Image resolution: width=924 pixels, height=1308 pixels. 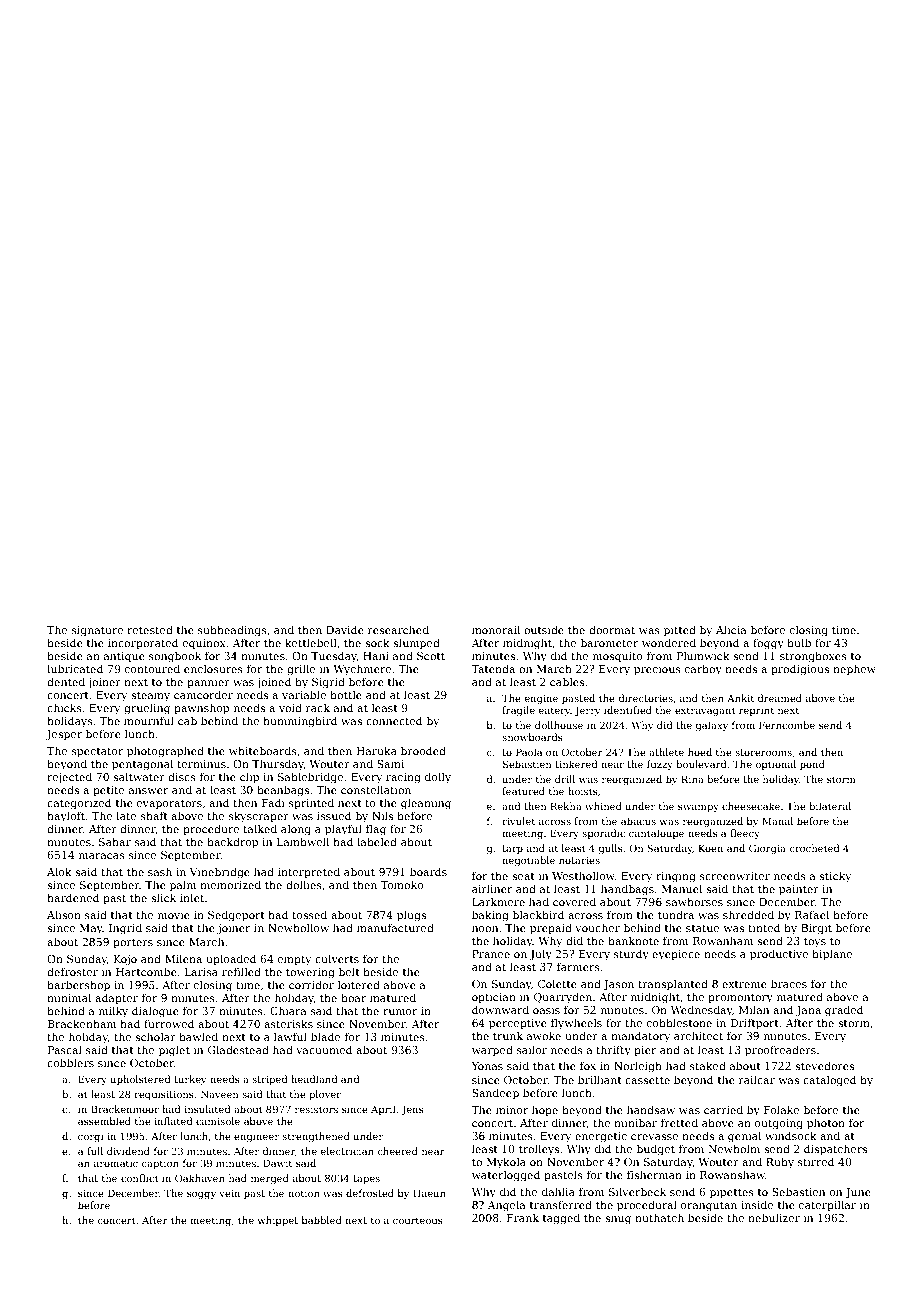 What do you see at coordinates (116, 1163) in the screenshot?
I see `aromatic` at bounding box center [116, 1163].
